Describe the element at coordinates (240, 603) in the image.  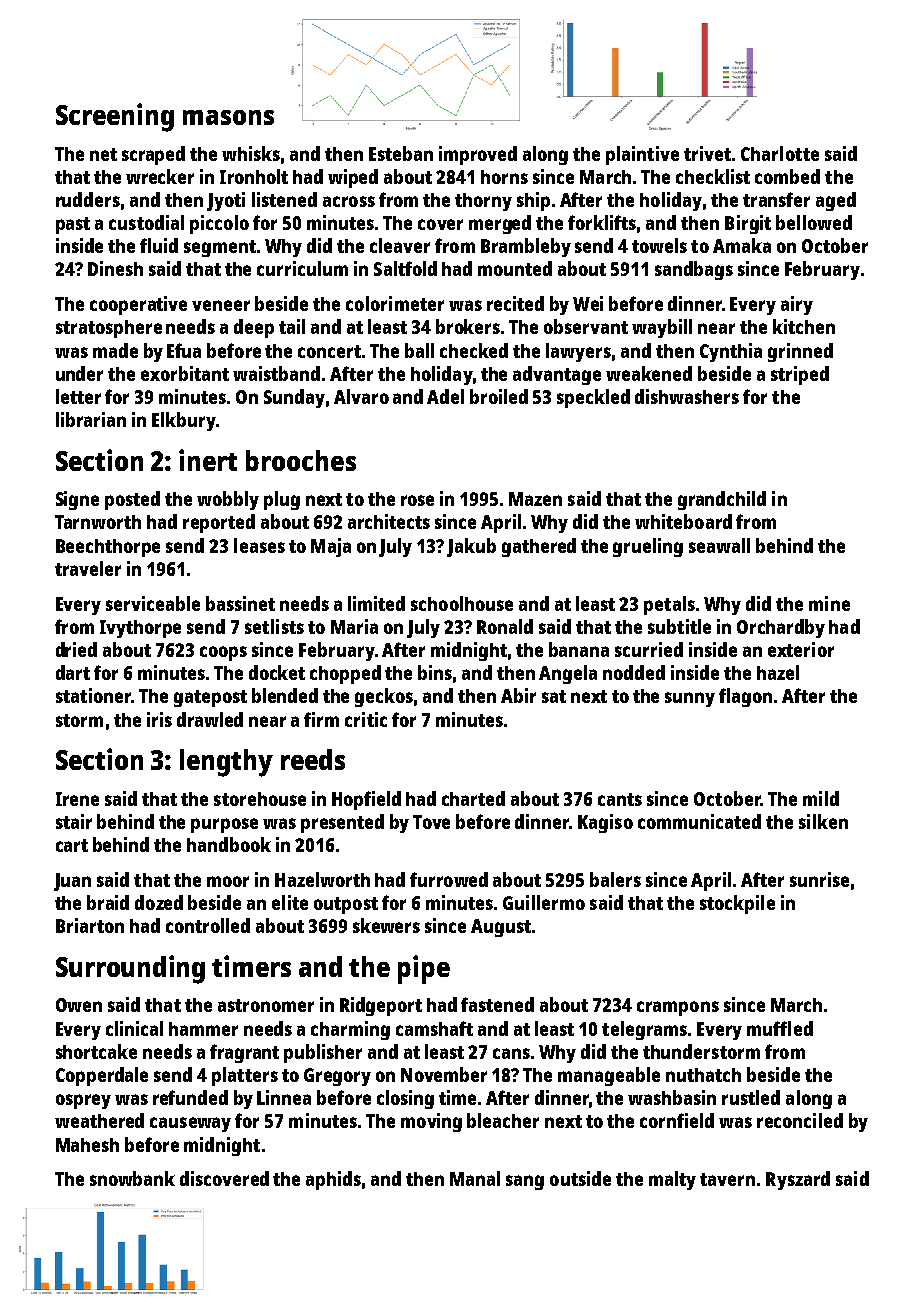
I see `bassinet` at that location.
